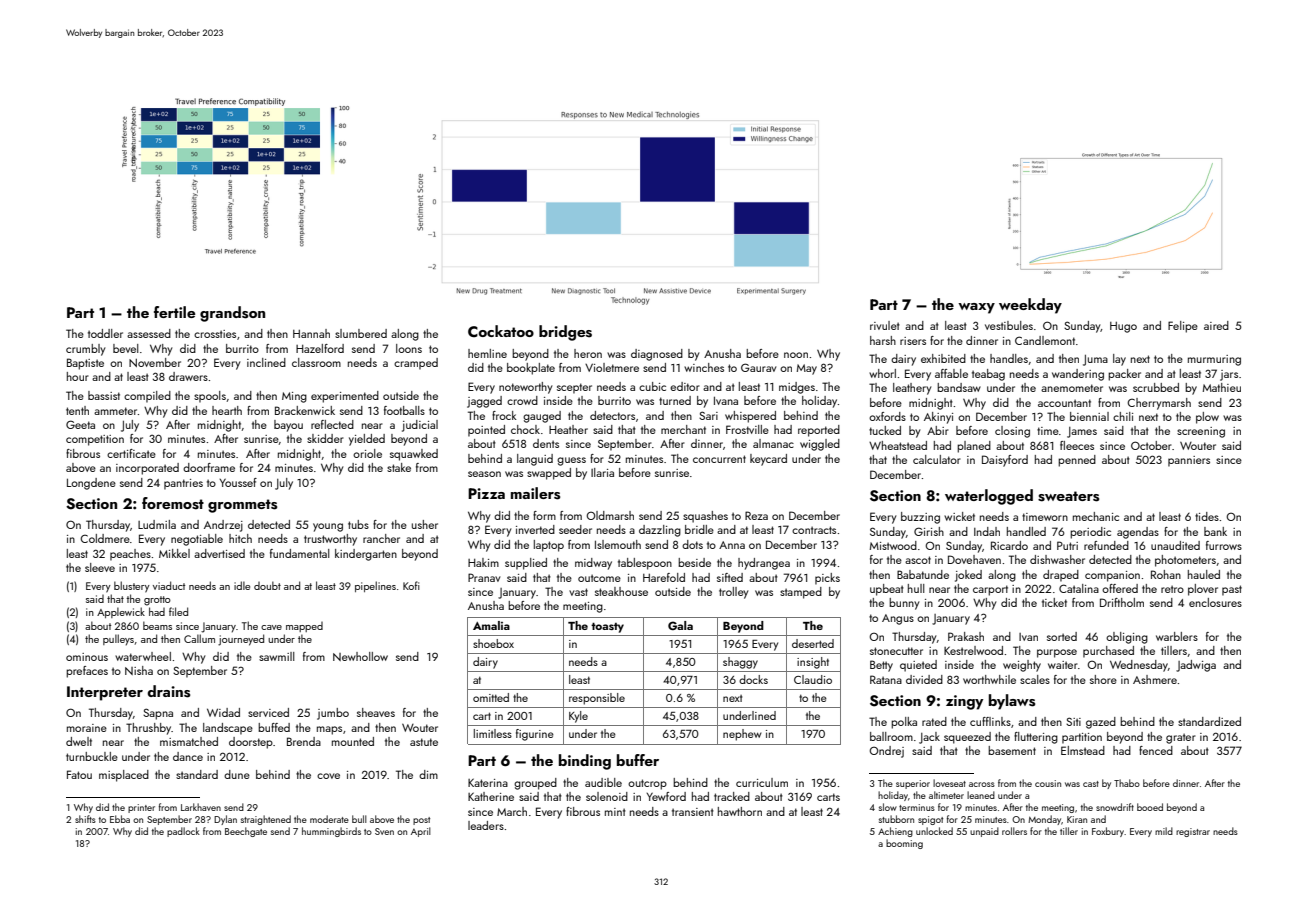 This document has height=924, width=1308. Describe the element at coordinates (1177, 636) in the document. I see `warblers` at that location.
